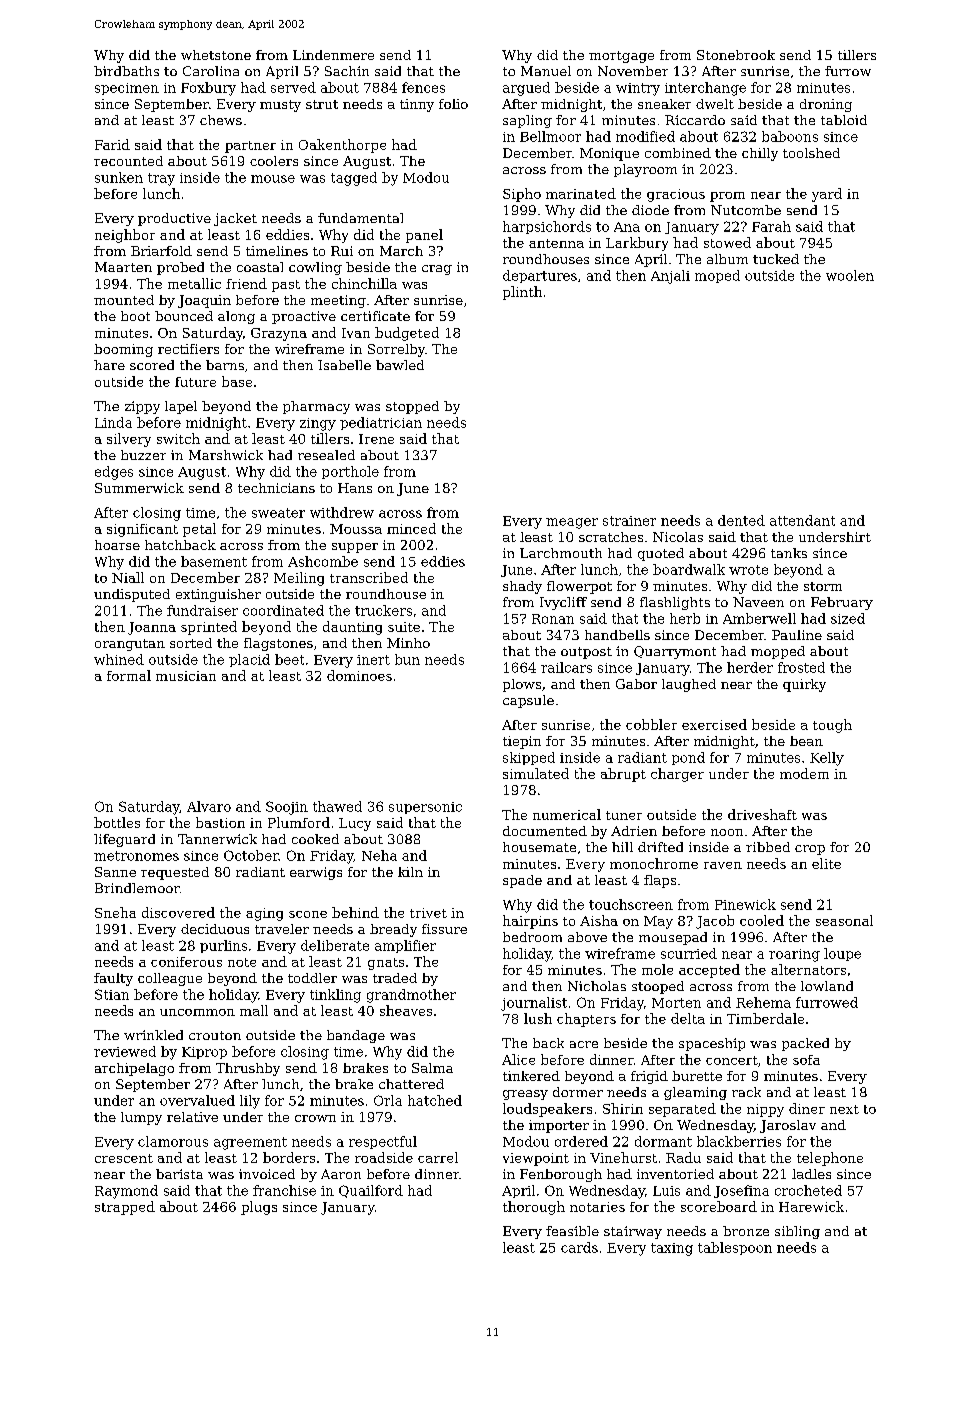 This screenshot has width=972, height=1408. Describe the element at coordinates (579, 1247) in the screenshot. I see `cards` at that location.
